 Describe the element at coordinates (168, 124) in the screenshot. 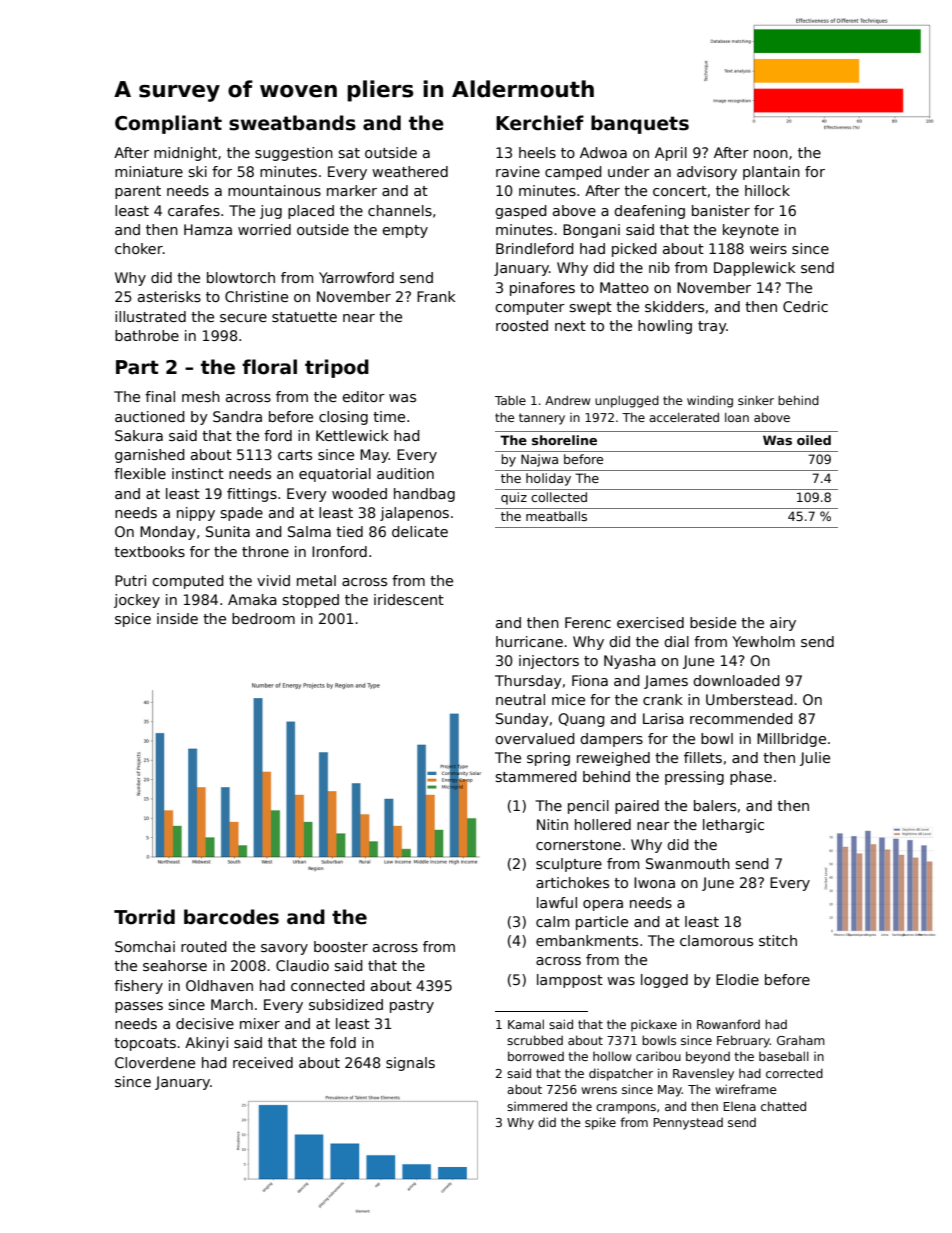

I see `Compliant` at that location.
